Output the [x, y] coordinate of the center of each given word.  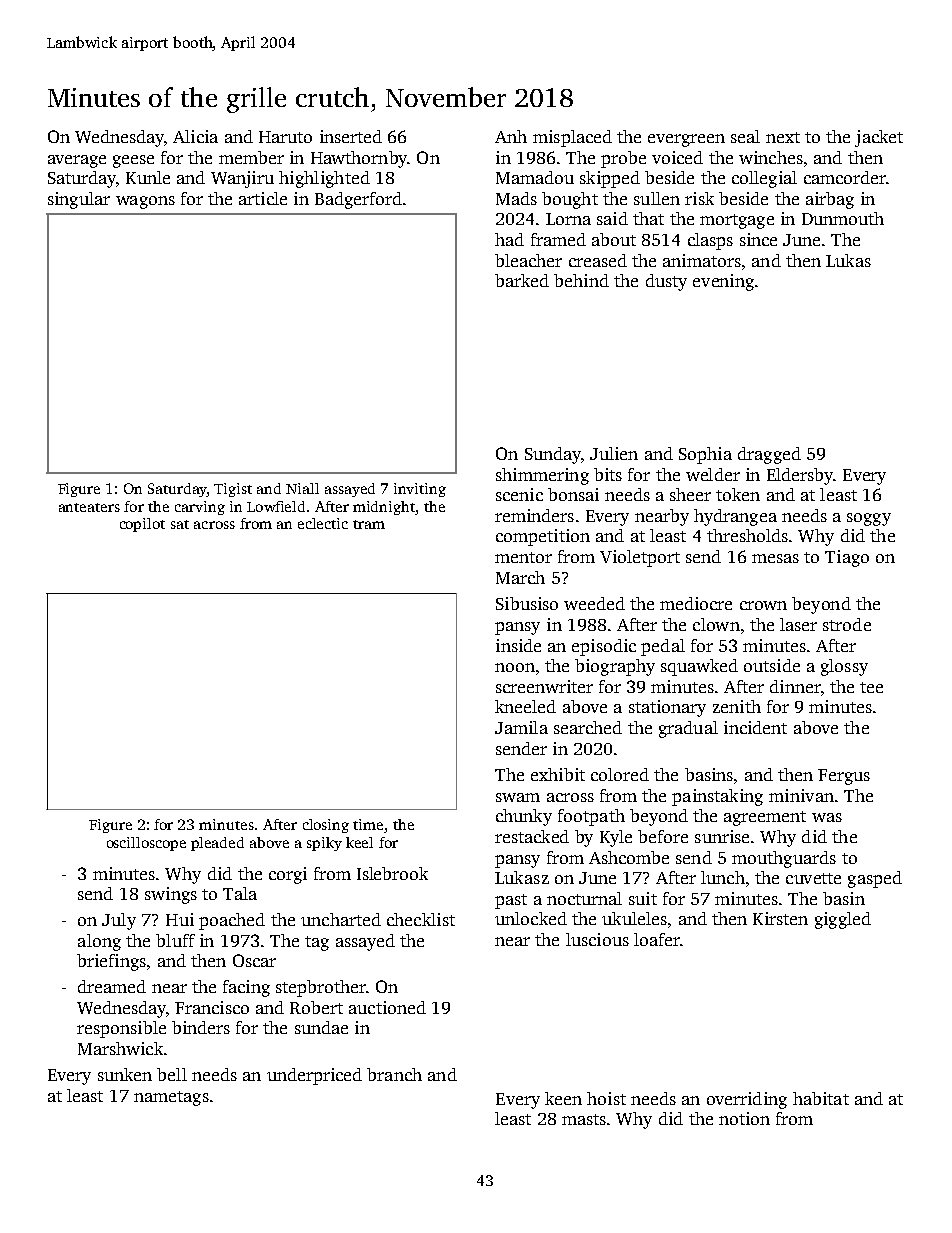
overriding [747, 1100]
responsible [121, 1029]
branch [394, 1074]
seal [745, 136]
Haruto [285, 137]
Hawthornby [359, 159]
